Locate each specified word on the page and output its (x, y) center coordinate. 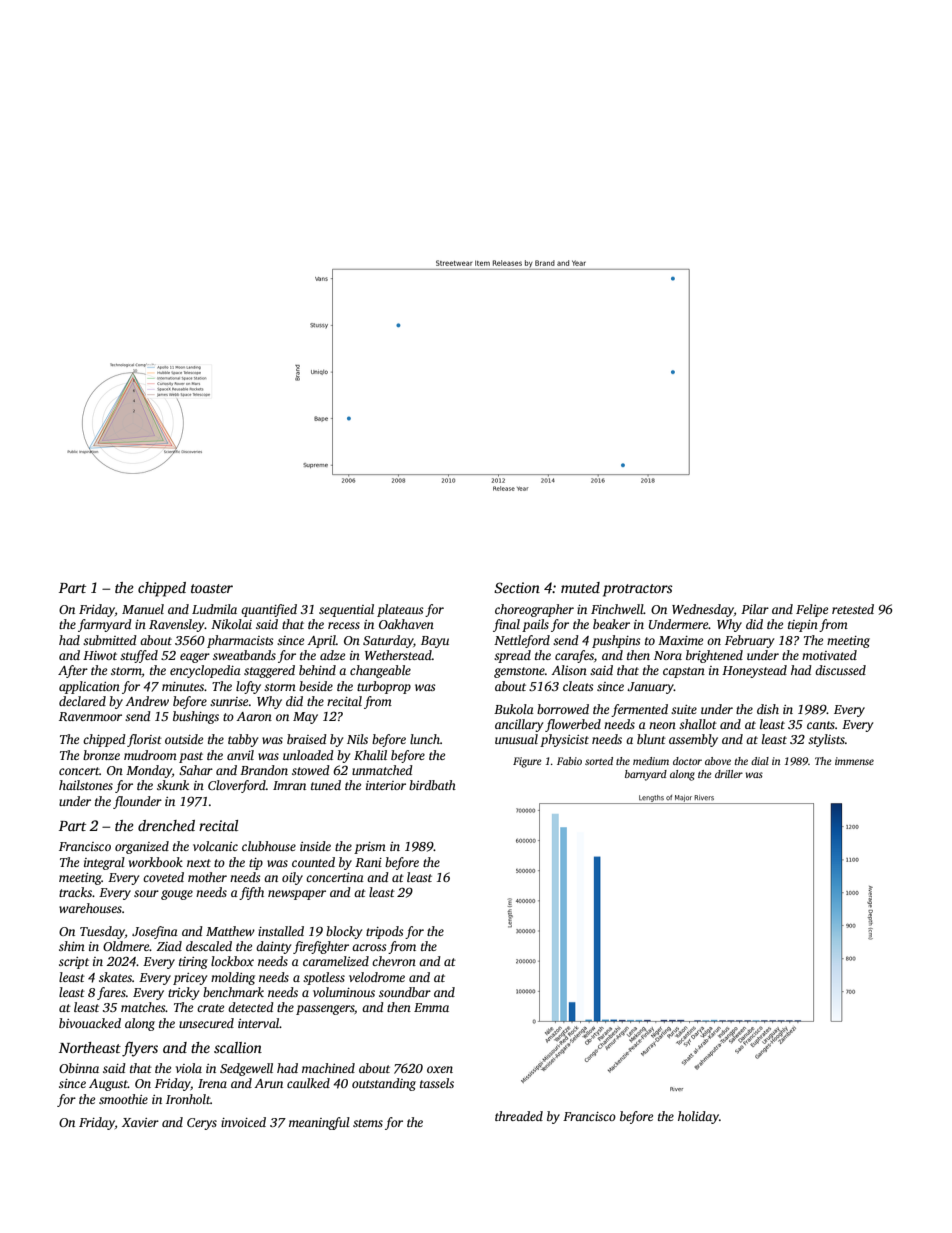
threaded (519, 1116)
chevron (394, 961)
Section (517, 587)
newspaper (297, 895)
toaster (212, 588)
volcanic (215, 846)
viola (189, 1068)
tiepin (803, 626)
